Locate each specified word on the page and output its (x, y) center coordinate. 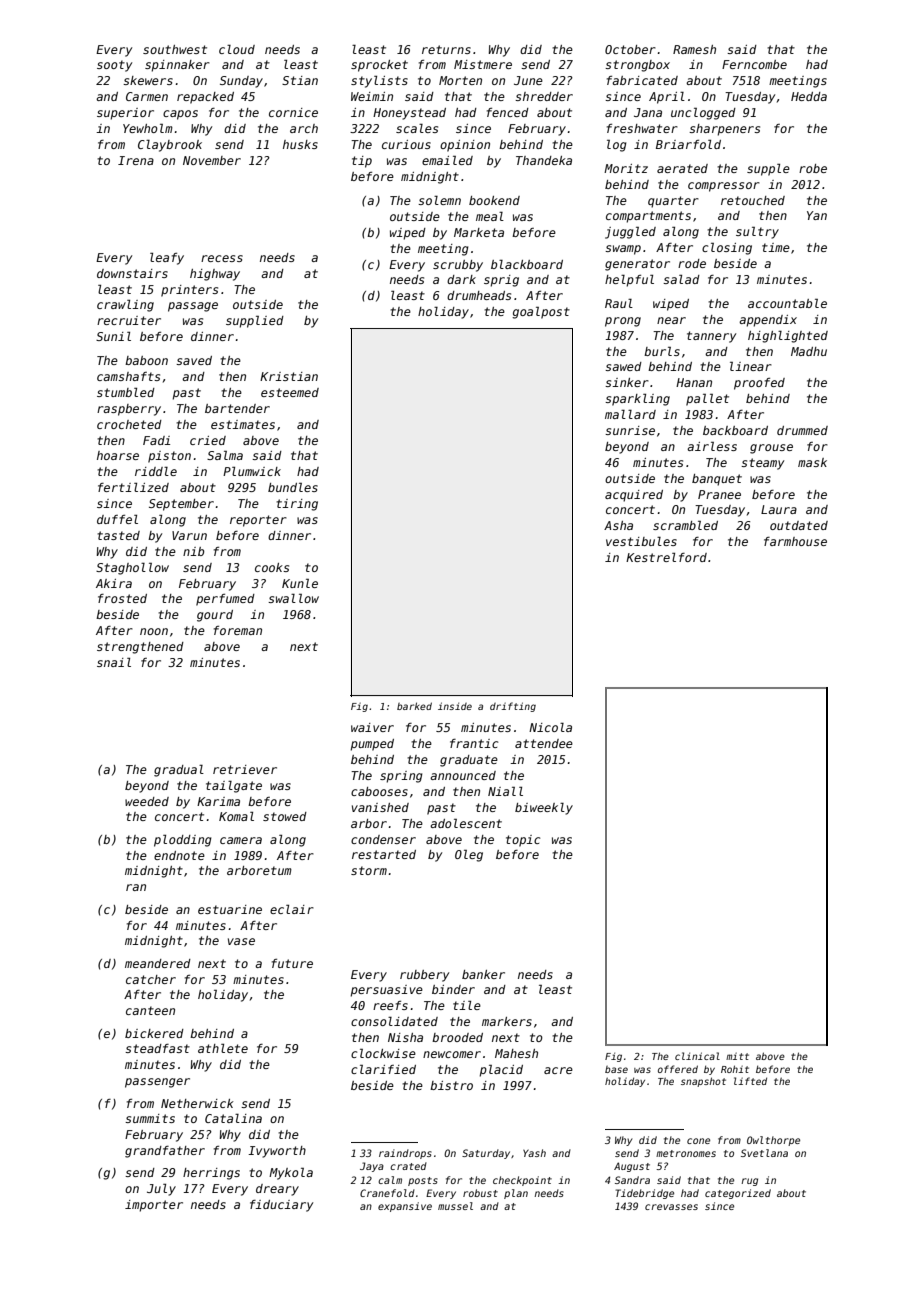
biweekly (544, 808)
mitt (737, 1056)
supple (768, 169)
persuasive (386, 991)
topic (523, 841)
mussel (455, 1206)
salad (681, 279)
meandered (158, 963)
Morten (460, 80)
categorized (738, 1194)
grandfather (165, 1152)
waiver (372, 727)
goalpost (541, 312)
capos (180, 115)
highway (215, 275)
